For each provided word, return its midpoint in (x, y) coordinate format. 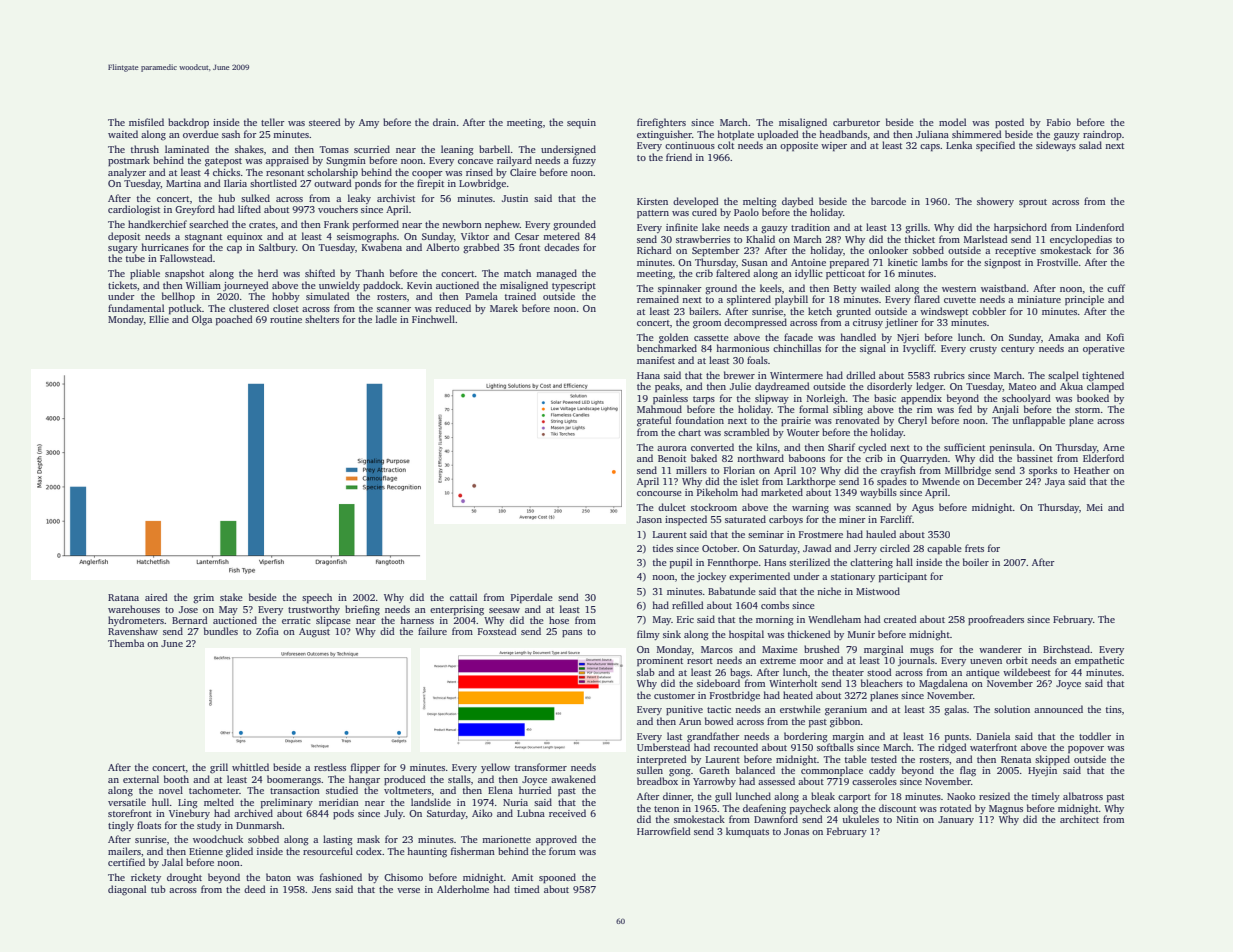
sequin (581, 124)
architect (1079, 819)
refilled (688, 605)
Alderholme (463, 889)
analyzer (127, 173)
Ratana (123, 597)
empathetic (1099, 661)
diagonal (127, 890)
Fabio (1059, 122)
